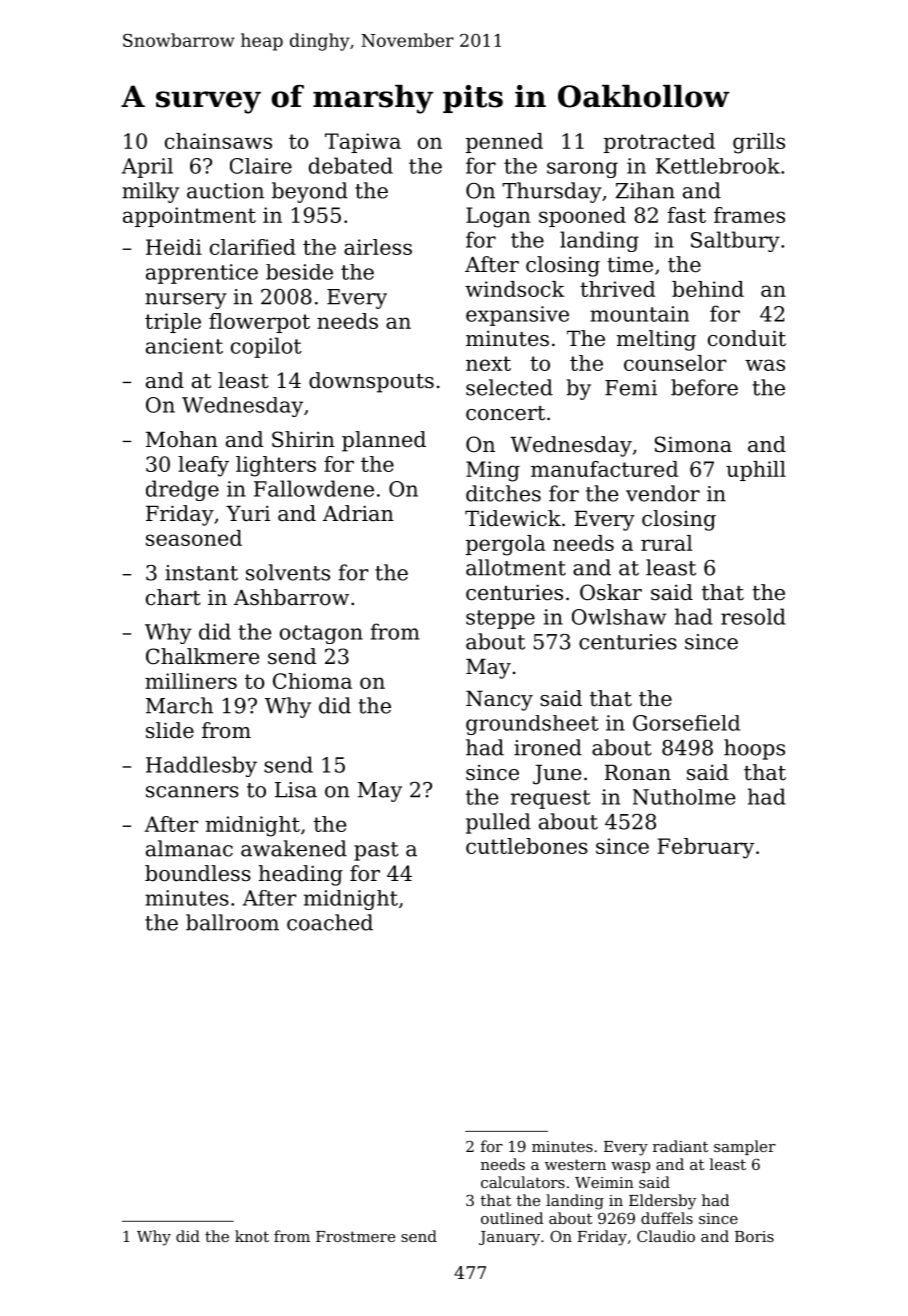 The width and height of the document is (908, 1316). I want to click on triple, so click(173, 323).
